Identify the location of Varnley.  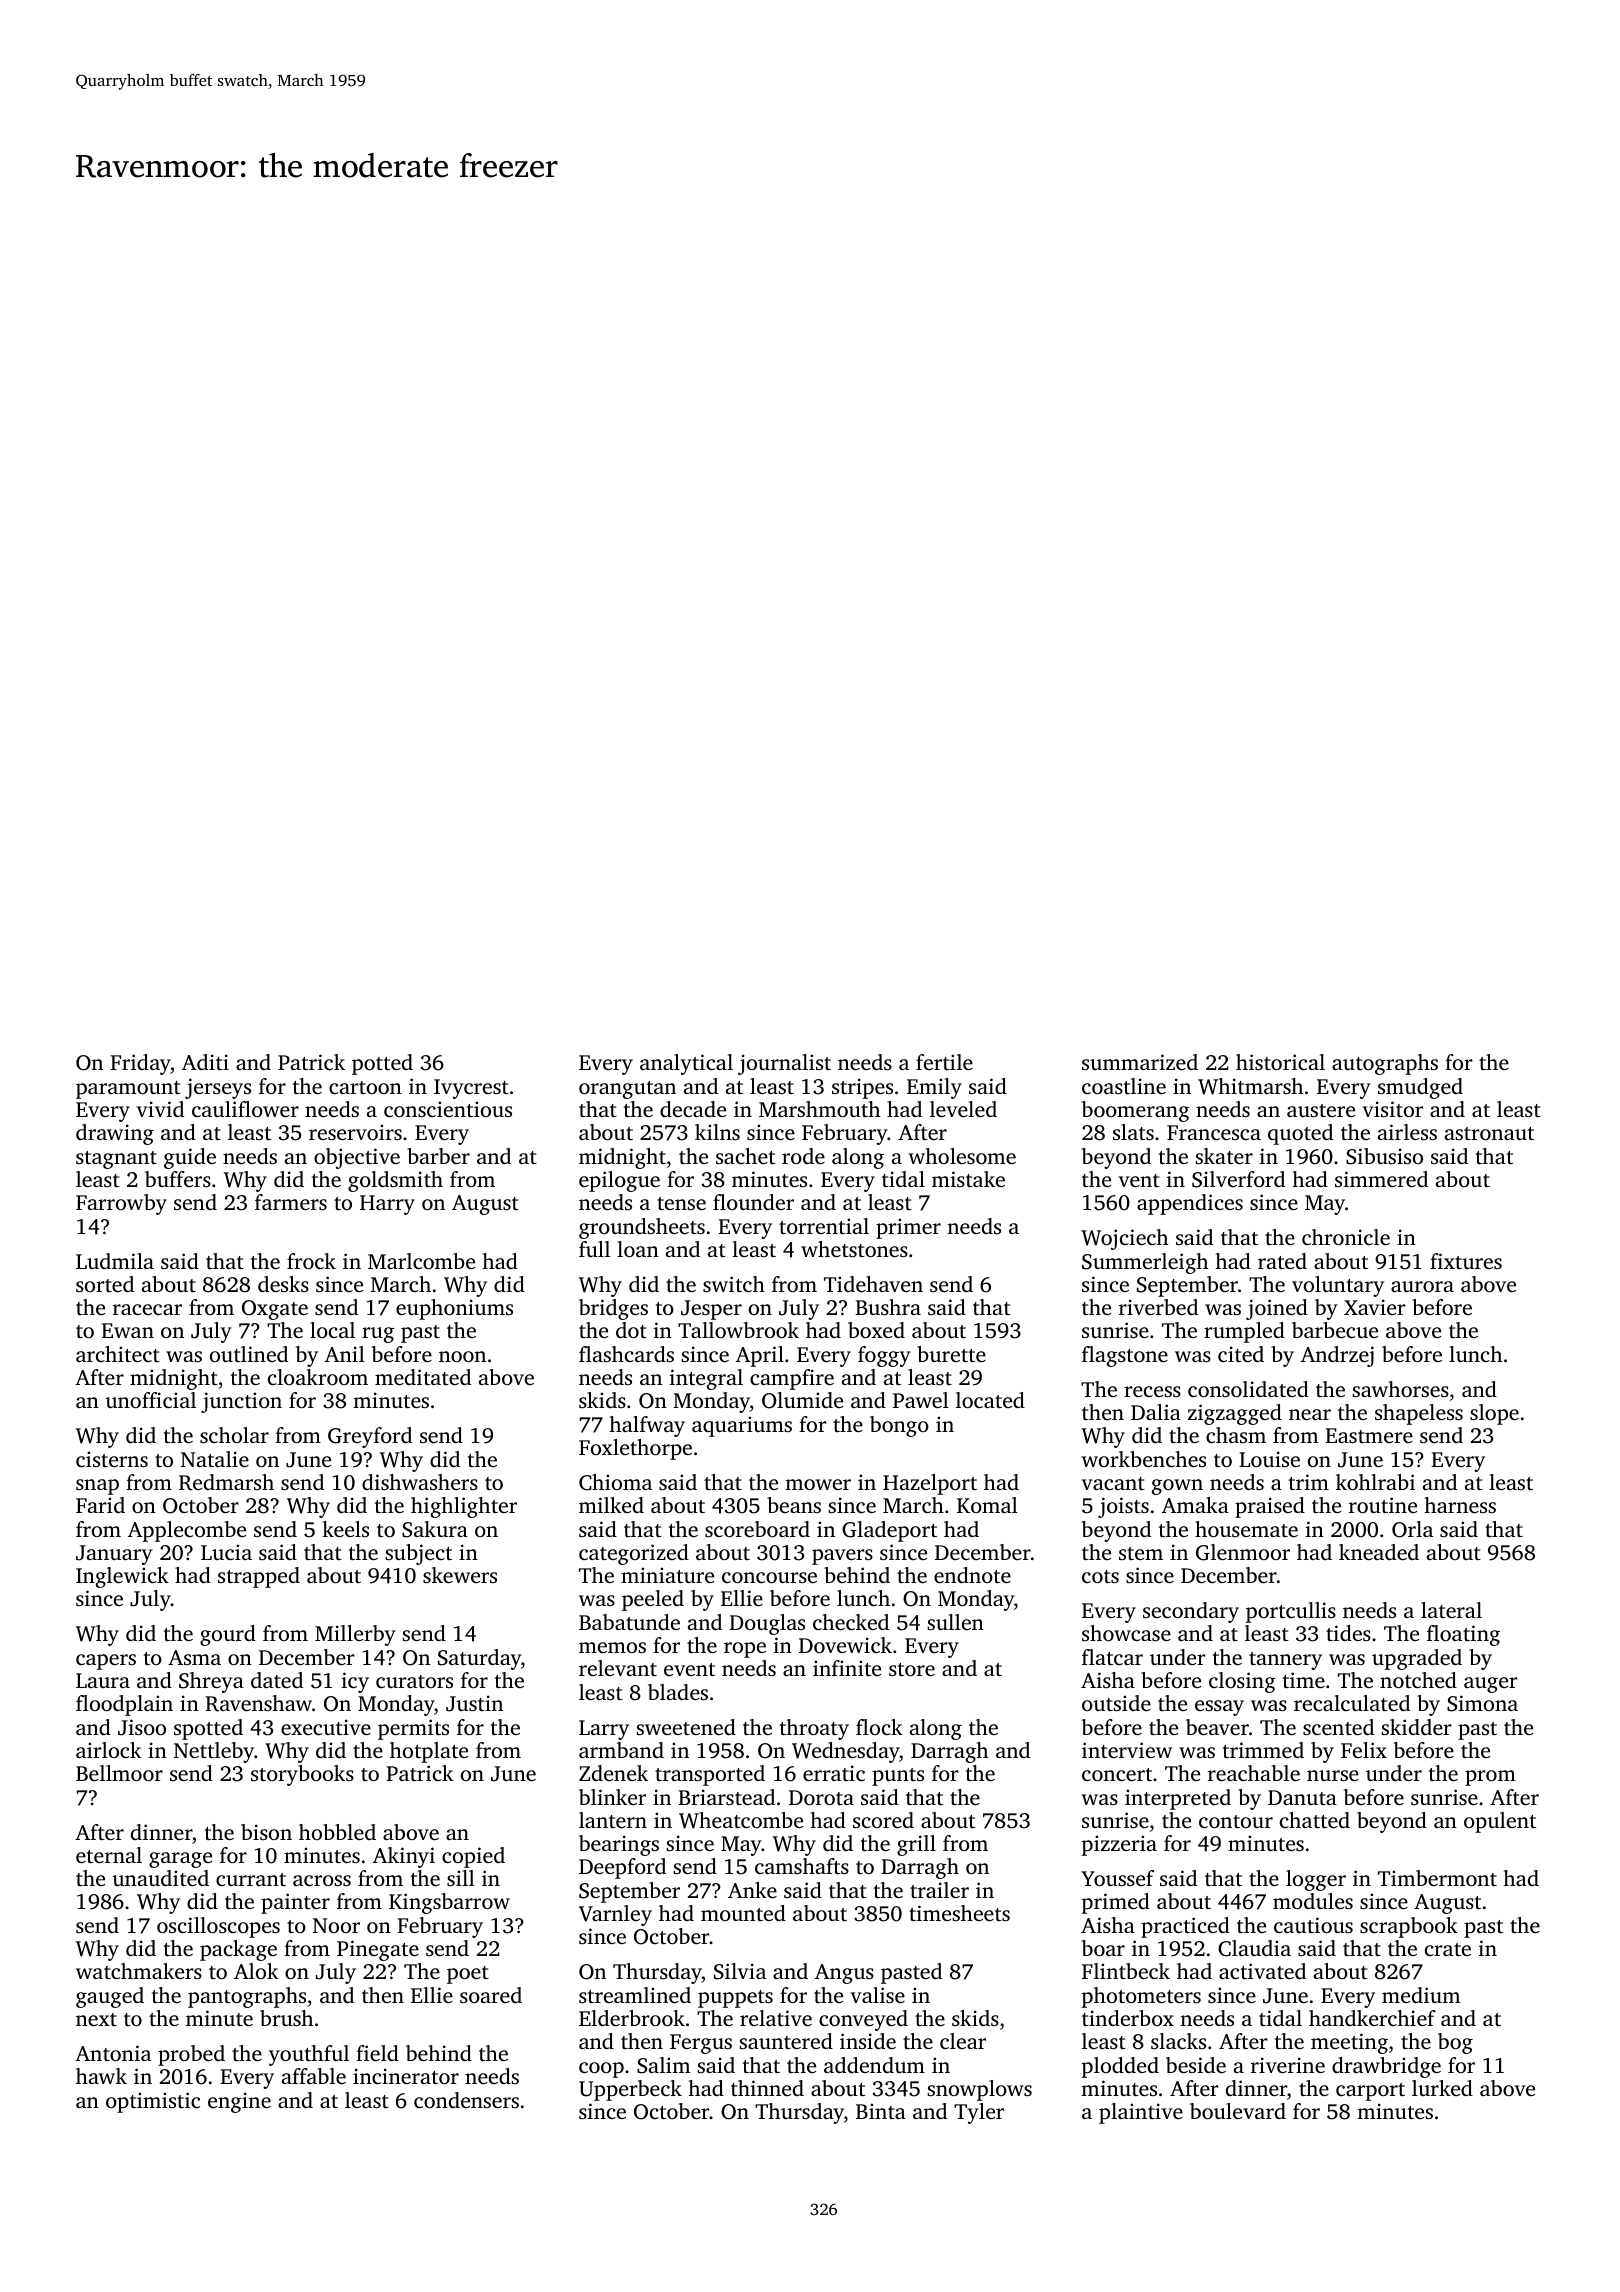
(615, 1915).
